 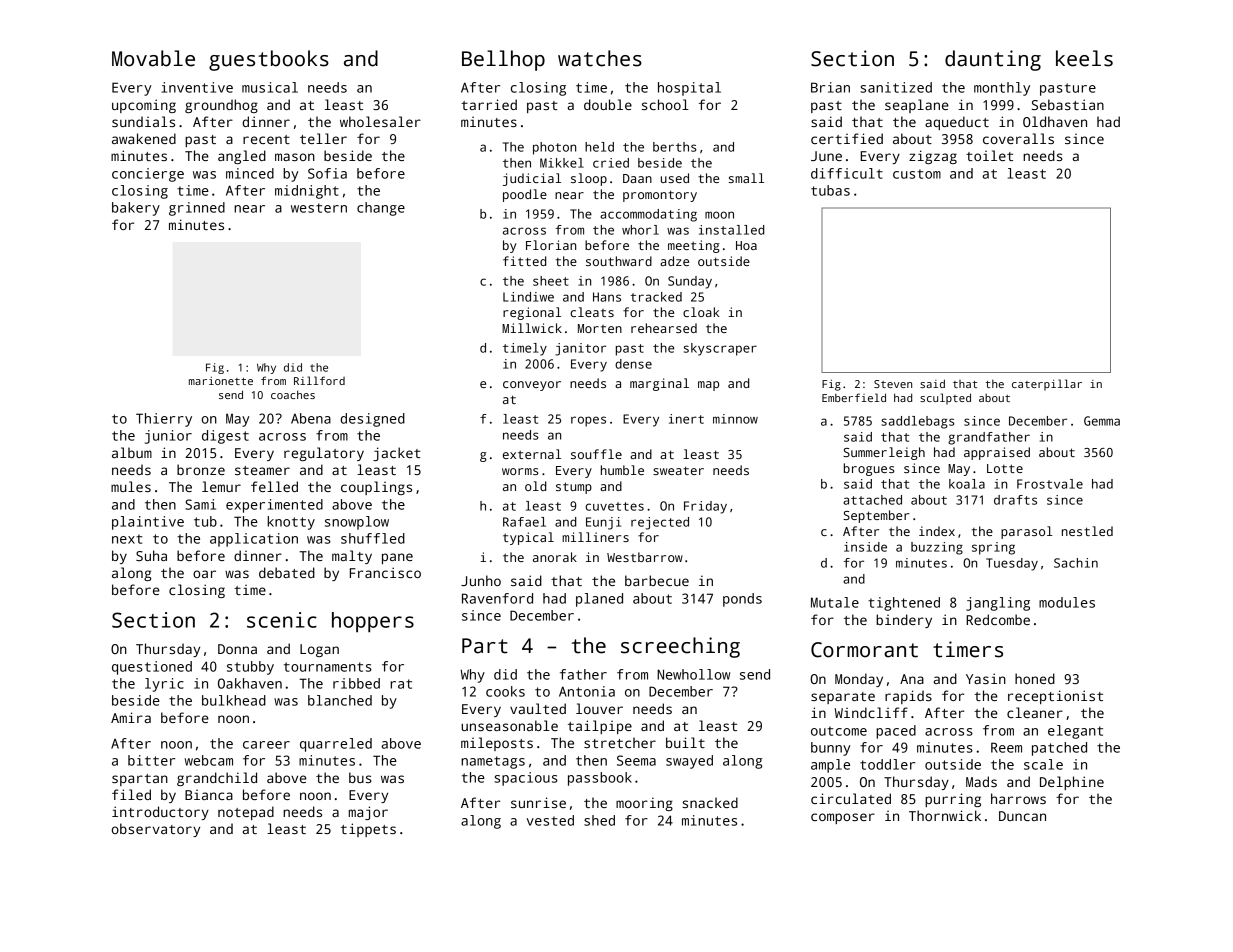 What do you see at coordinates (1084, 58) in the document?
I see `keels` at bounding box center [1084, 58].
